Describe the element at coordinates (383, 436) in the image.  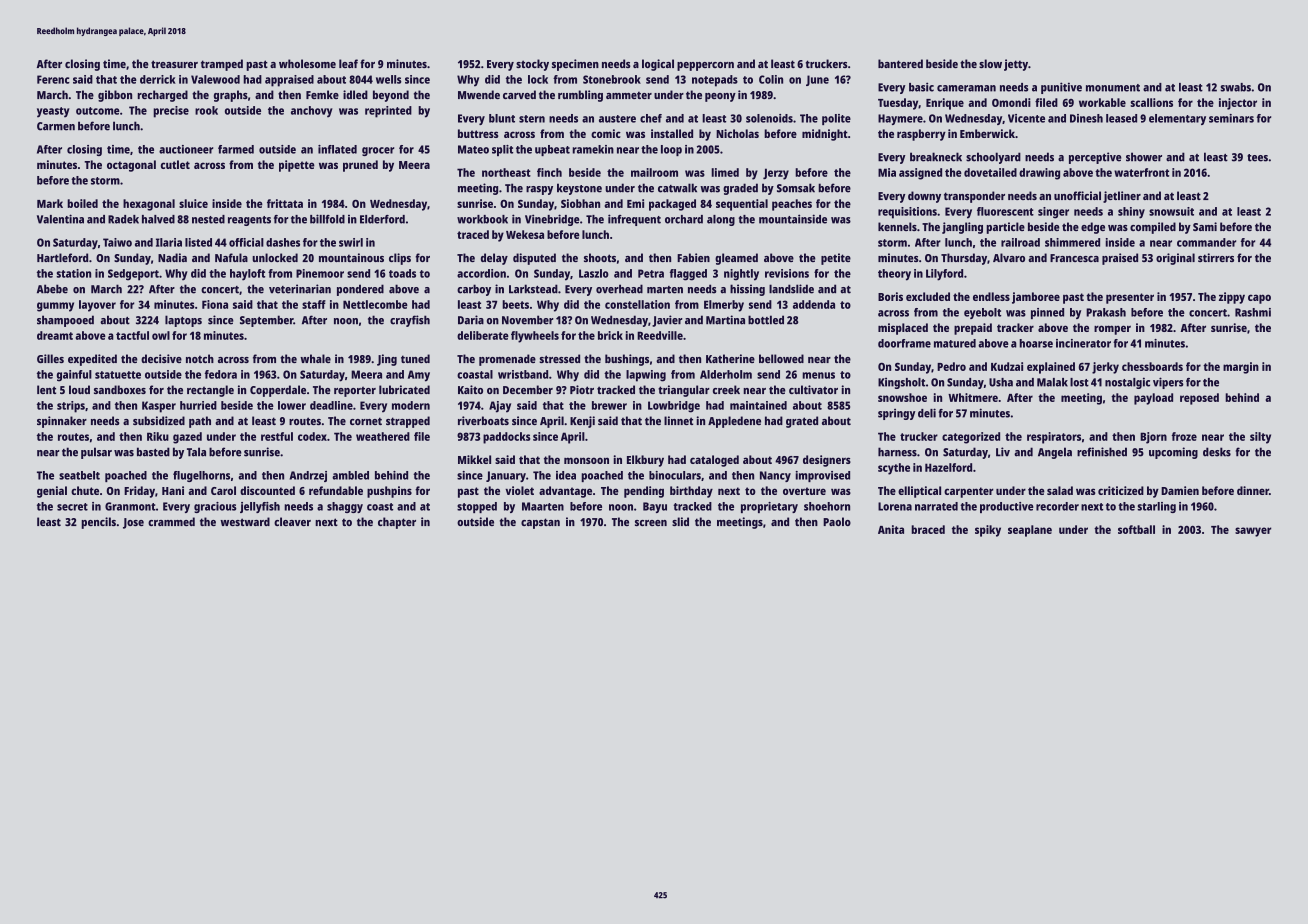
I see `weathered` at that location.
